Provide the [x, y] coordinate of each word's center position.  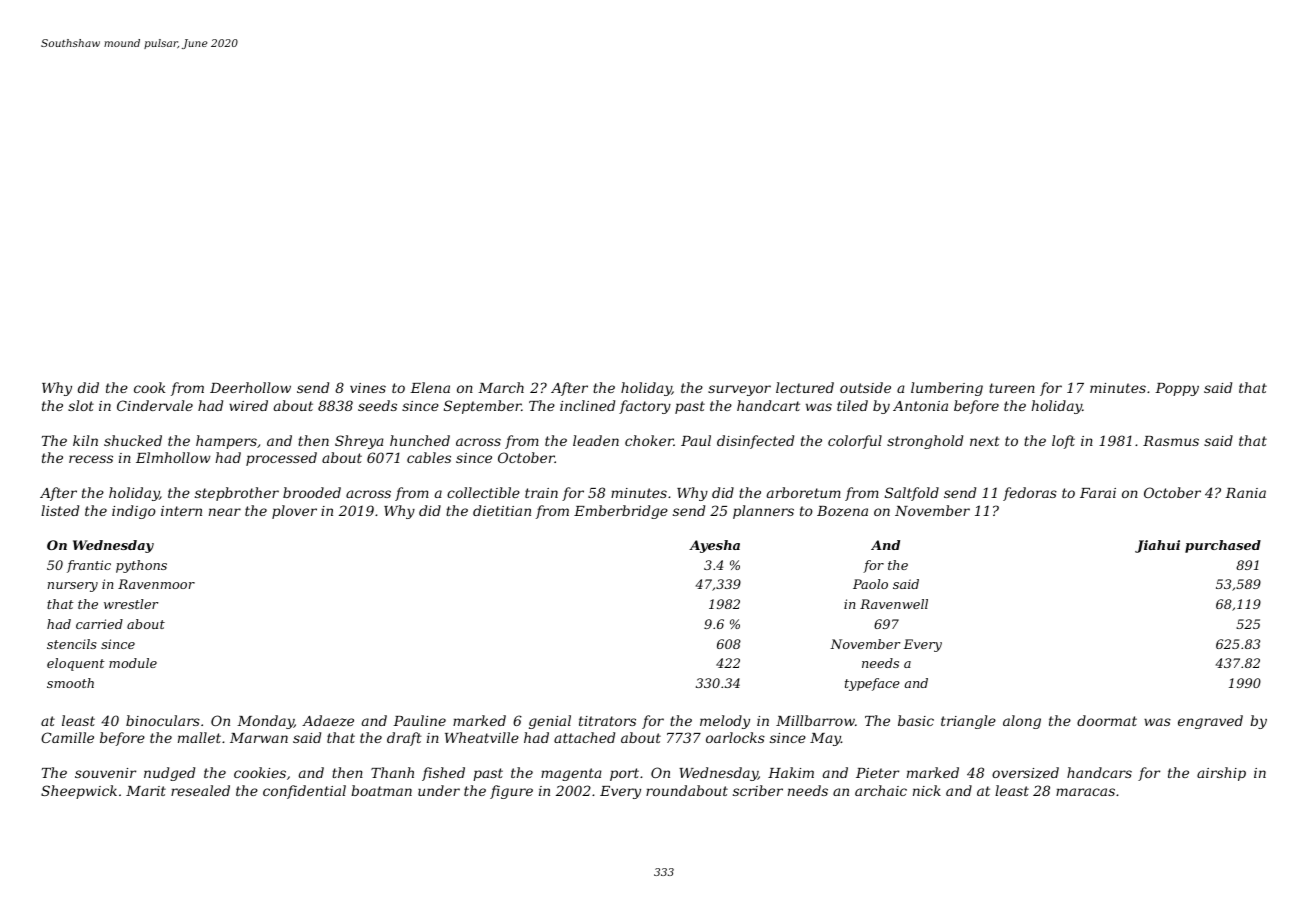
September [483, 407]
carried [99, 624]
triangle [968, 722]
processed [281, 459]
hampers [226, 442]
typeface [872, 684]
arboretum [804, 492]
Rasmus [1171, 441]
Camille [67, 737]
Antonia [920, 406]
